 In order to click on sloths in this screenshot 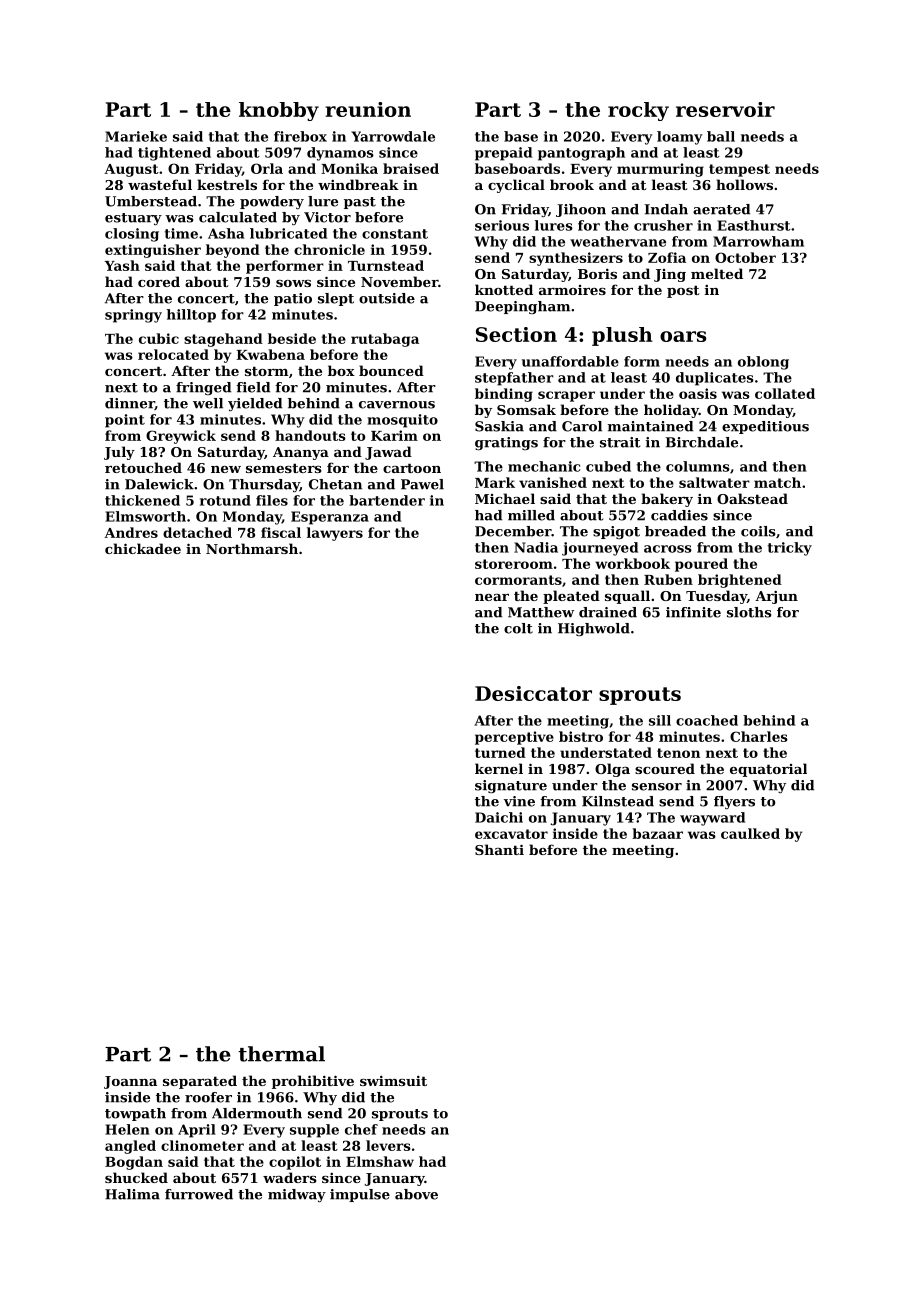, I will do `click(749, 612)`.
